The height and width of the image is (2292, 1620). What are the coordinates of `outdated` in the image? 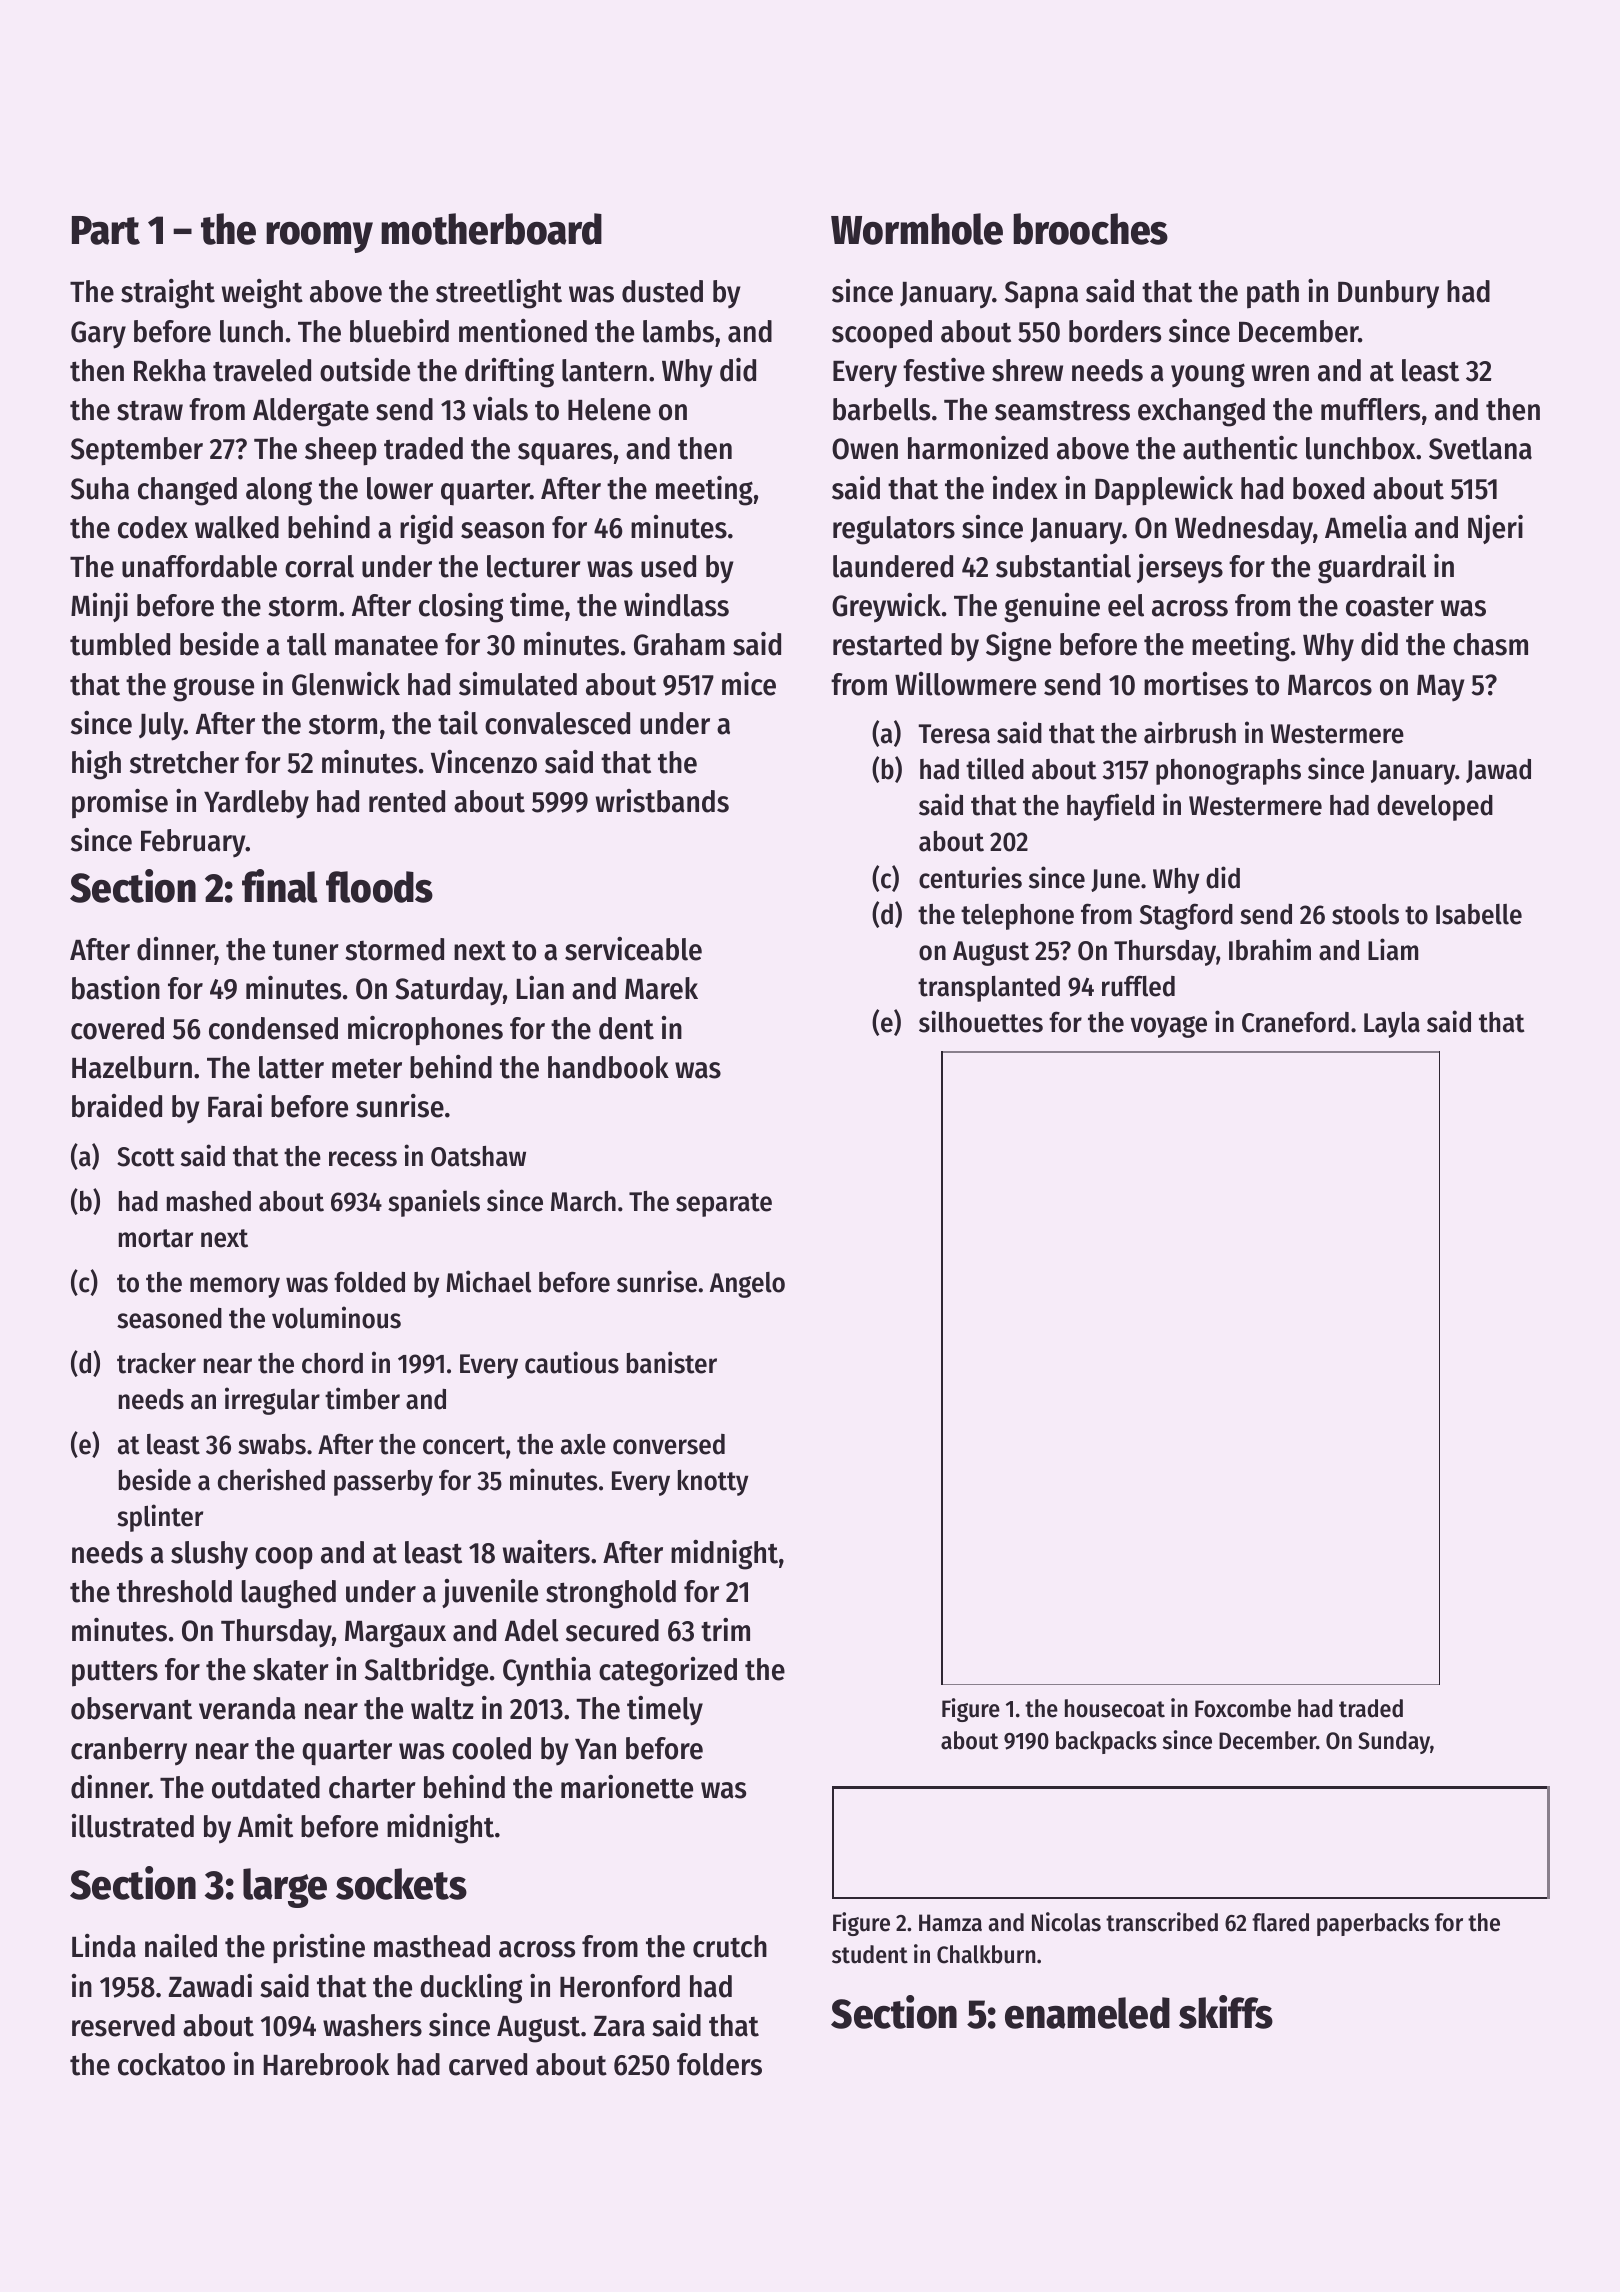 It's located at (266, 1787).
